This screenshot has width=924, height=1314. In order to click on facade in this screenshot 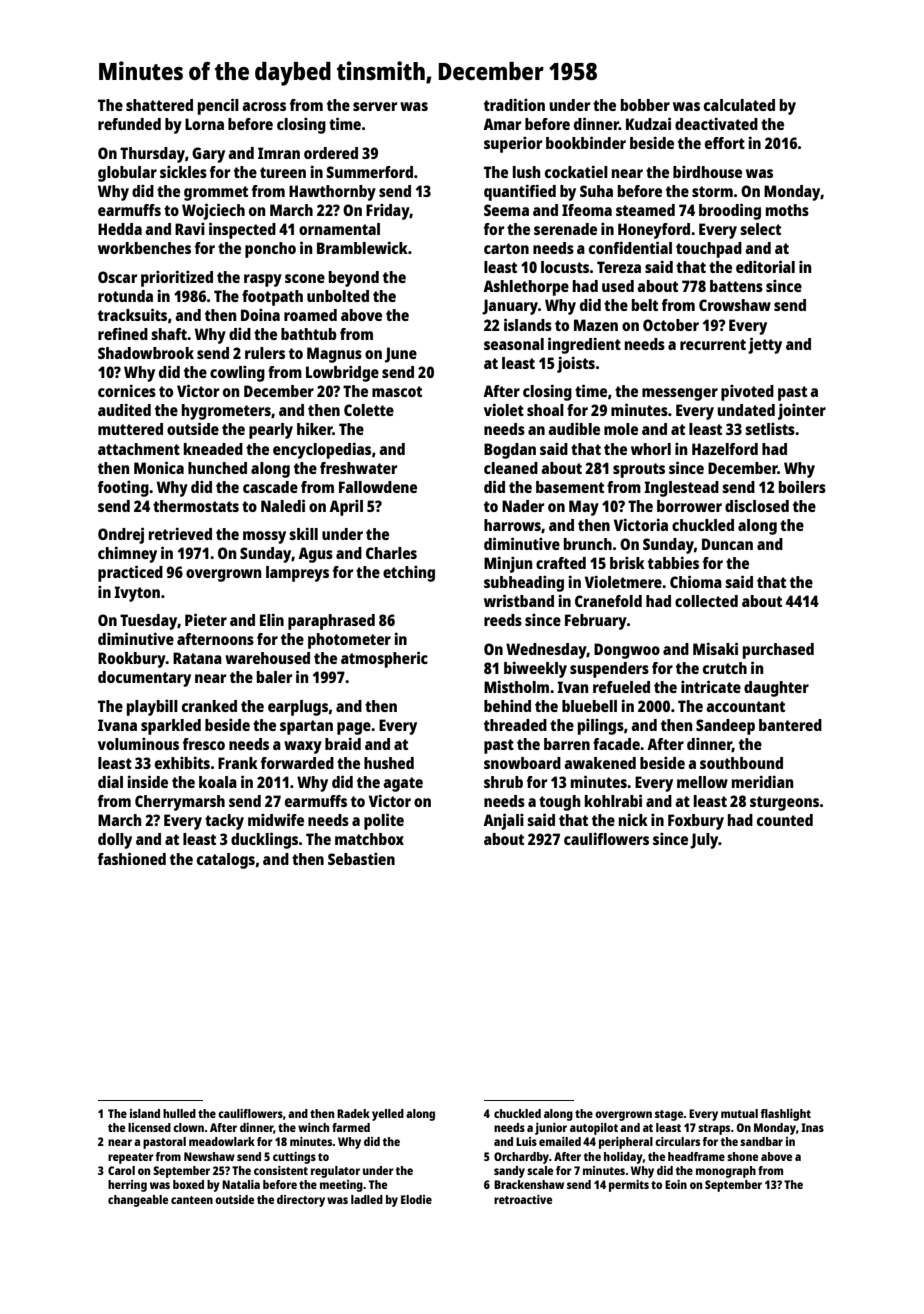, I will do `click(616, 744)`.
